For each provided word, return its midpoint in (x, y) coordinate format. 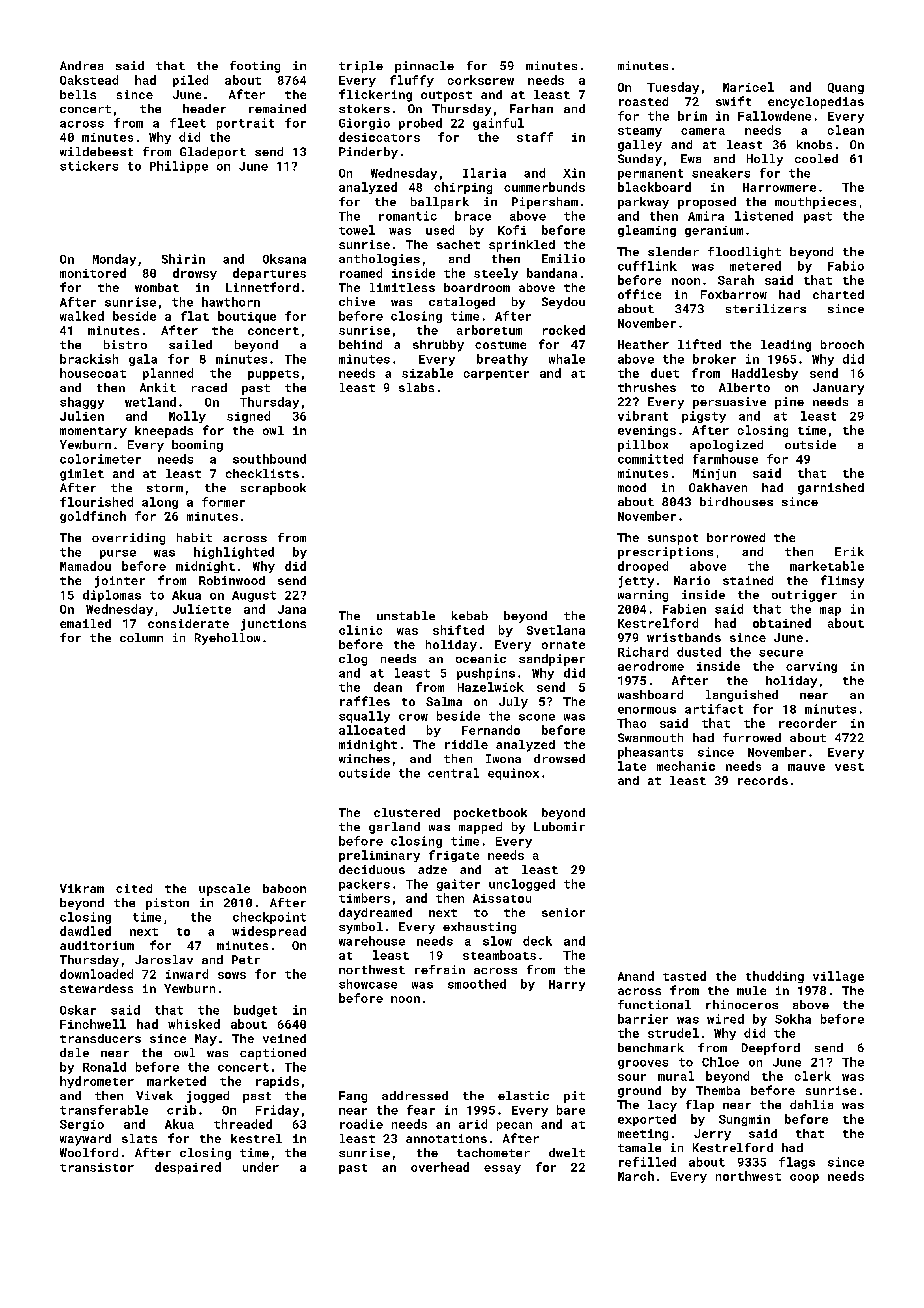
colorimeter (100, 459)
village (838, 977)
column (141, 637)
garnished (831, 489)
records (763, 780)
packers (364, 885)
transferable (104, 1110)
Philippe (179, 167)
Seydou (563, 303)
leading (786, 346)
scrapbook (273, 489)
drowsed (559, 758)
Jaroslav (164, 959)
